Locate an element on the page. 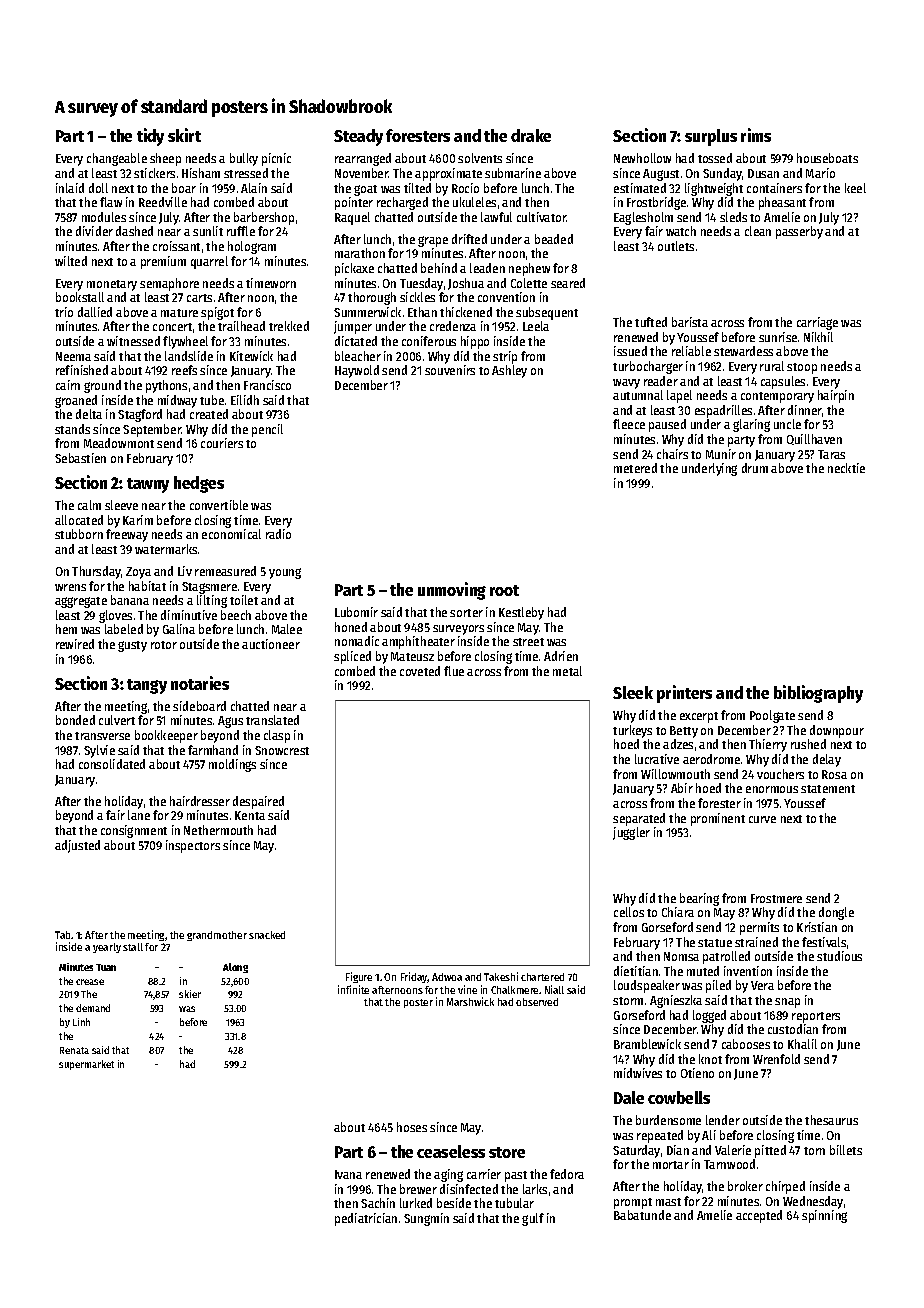  flue is located at coordinates (454, 671).
